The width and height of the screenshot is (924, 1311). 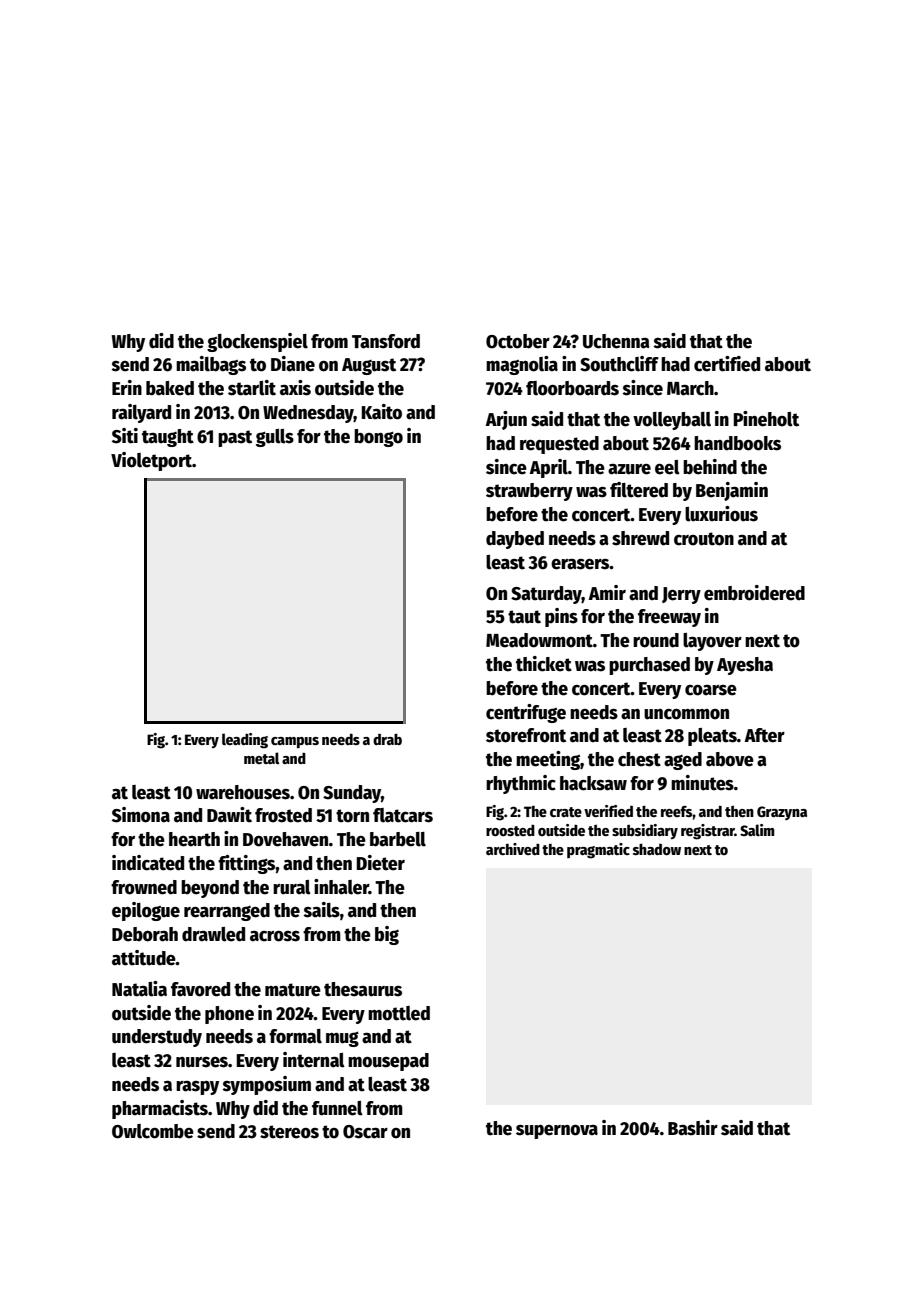 I want to click on Benjamin, so click(x=732, y=491).
